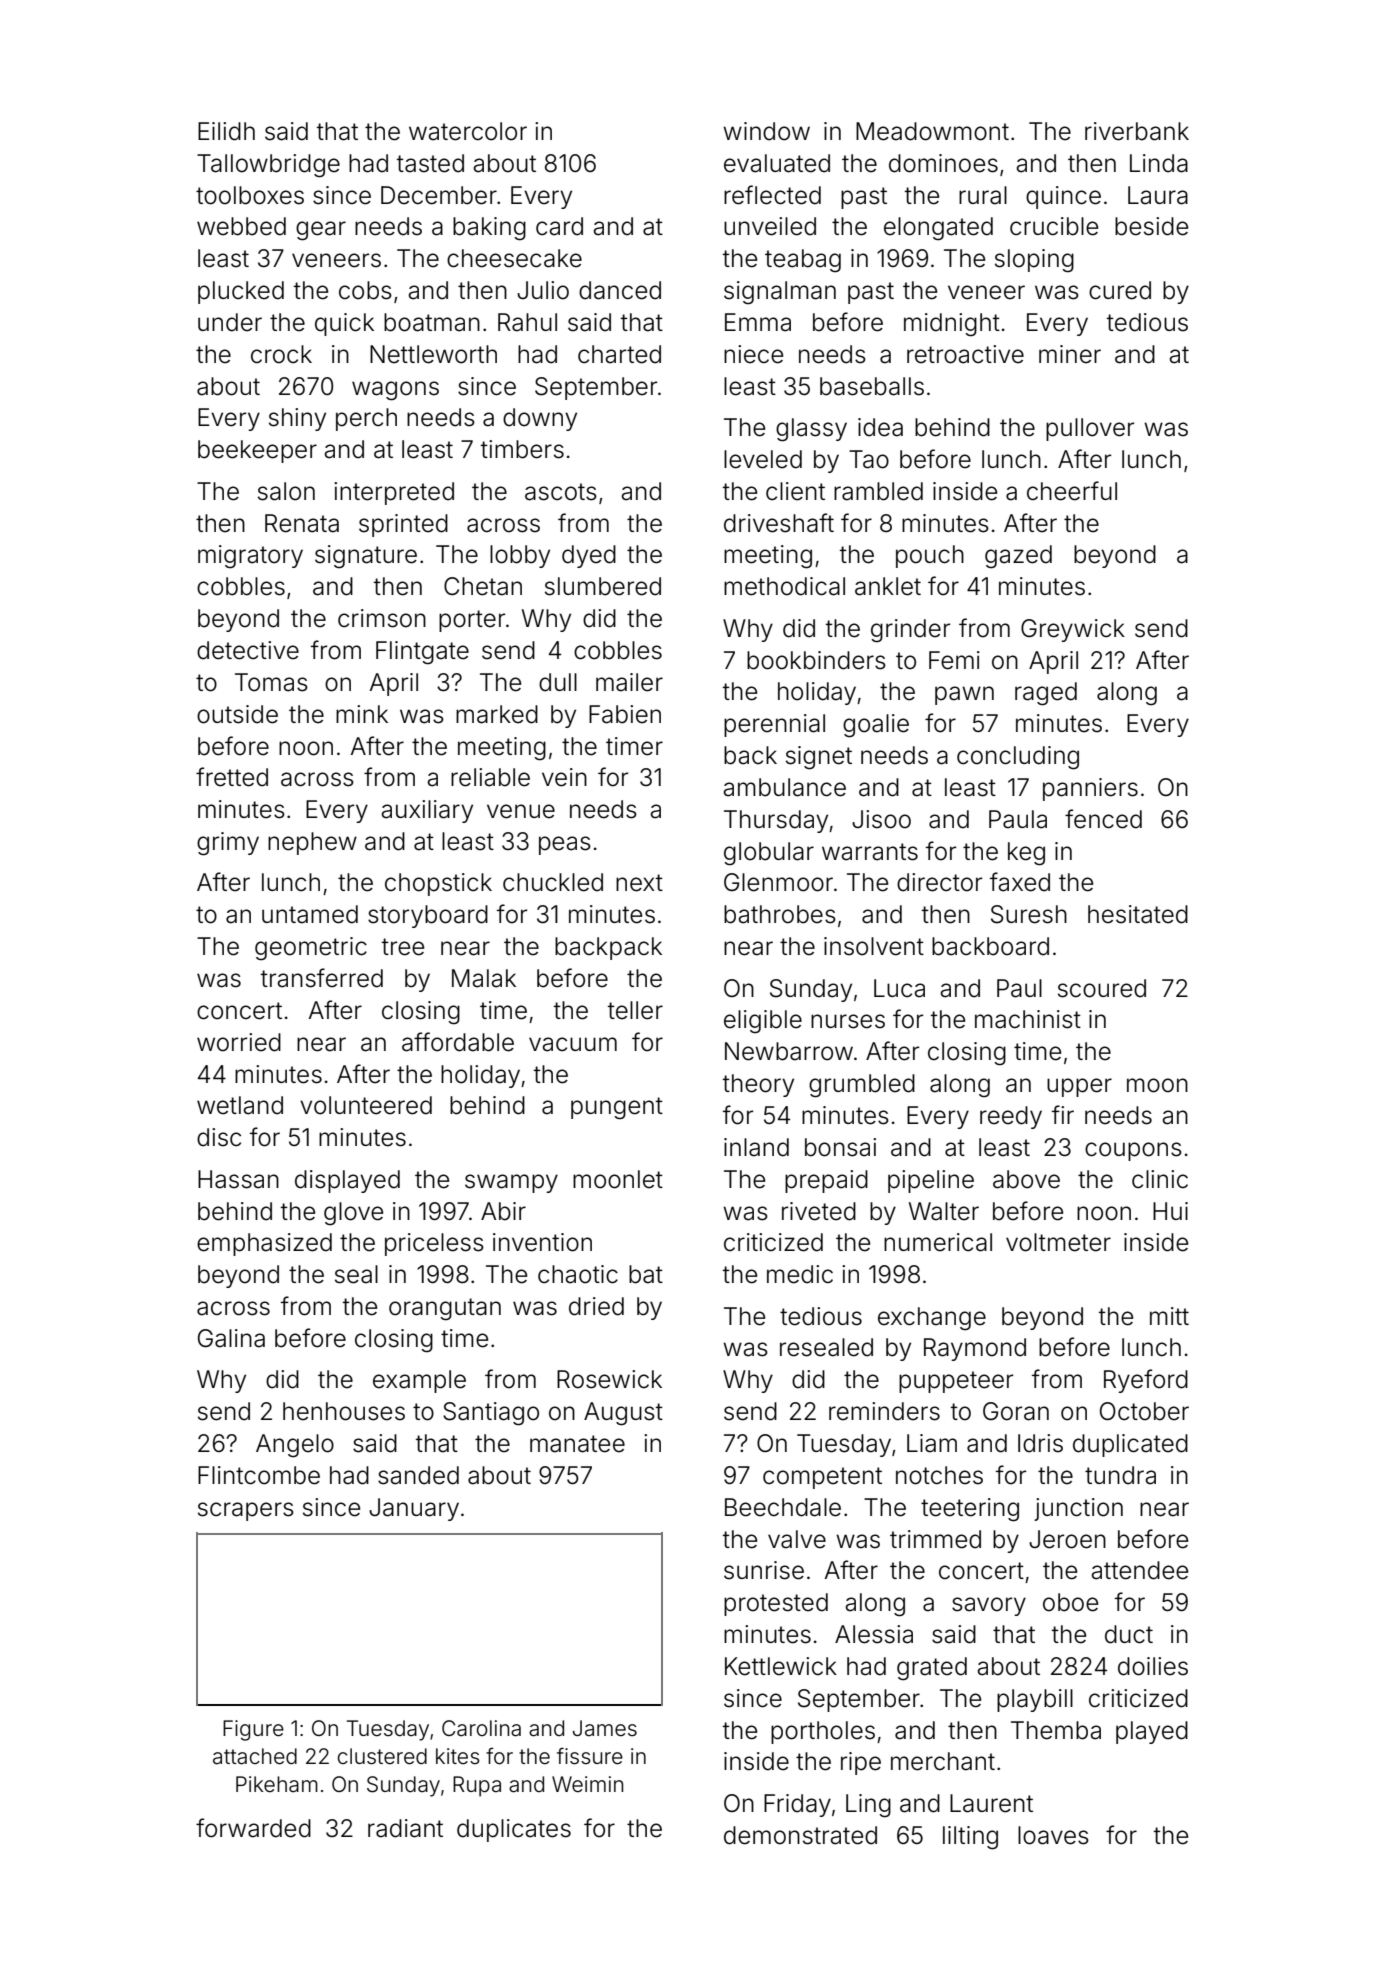 The height and width of the image is (1969, 1386). Describe the element at coordinates (766, 131) in the image. I see `window` at that location.
